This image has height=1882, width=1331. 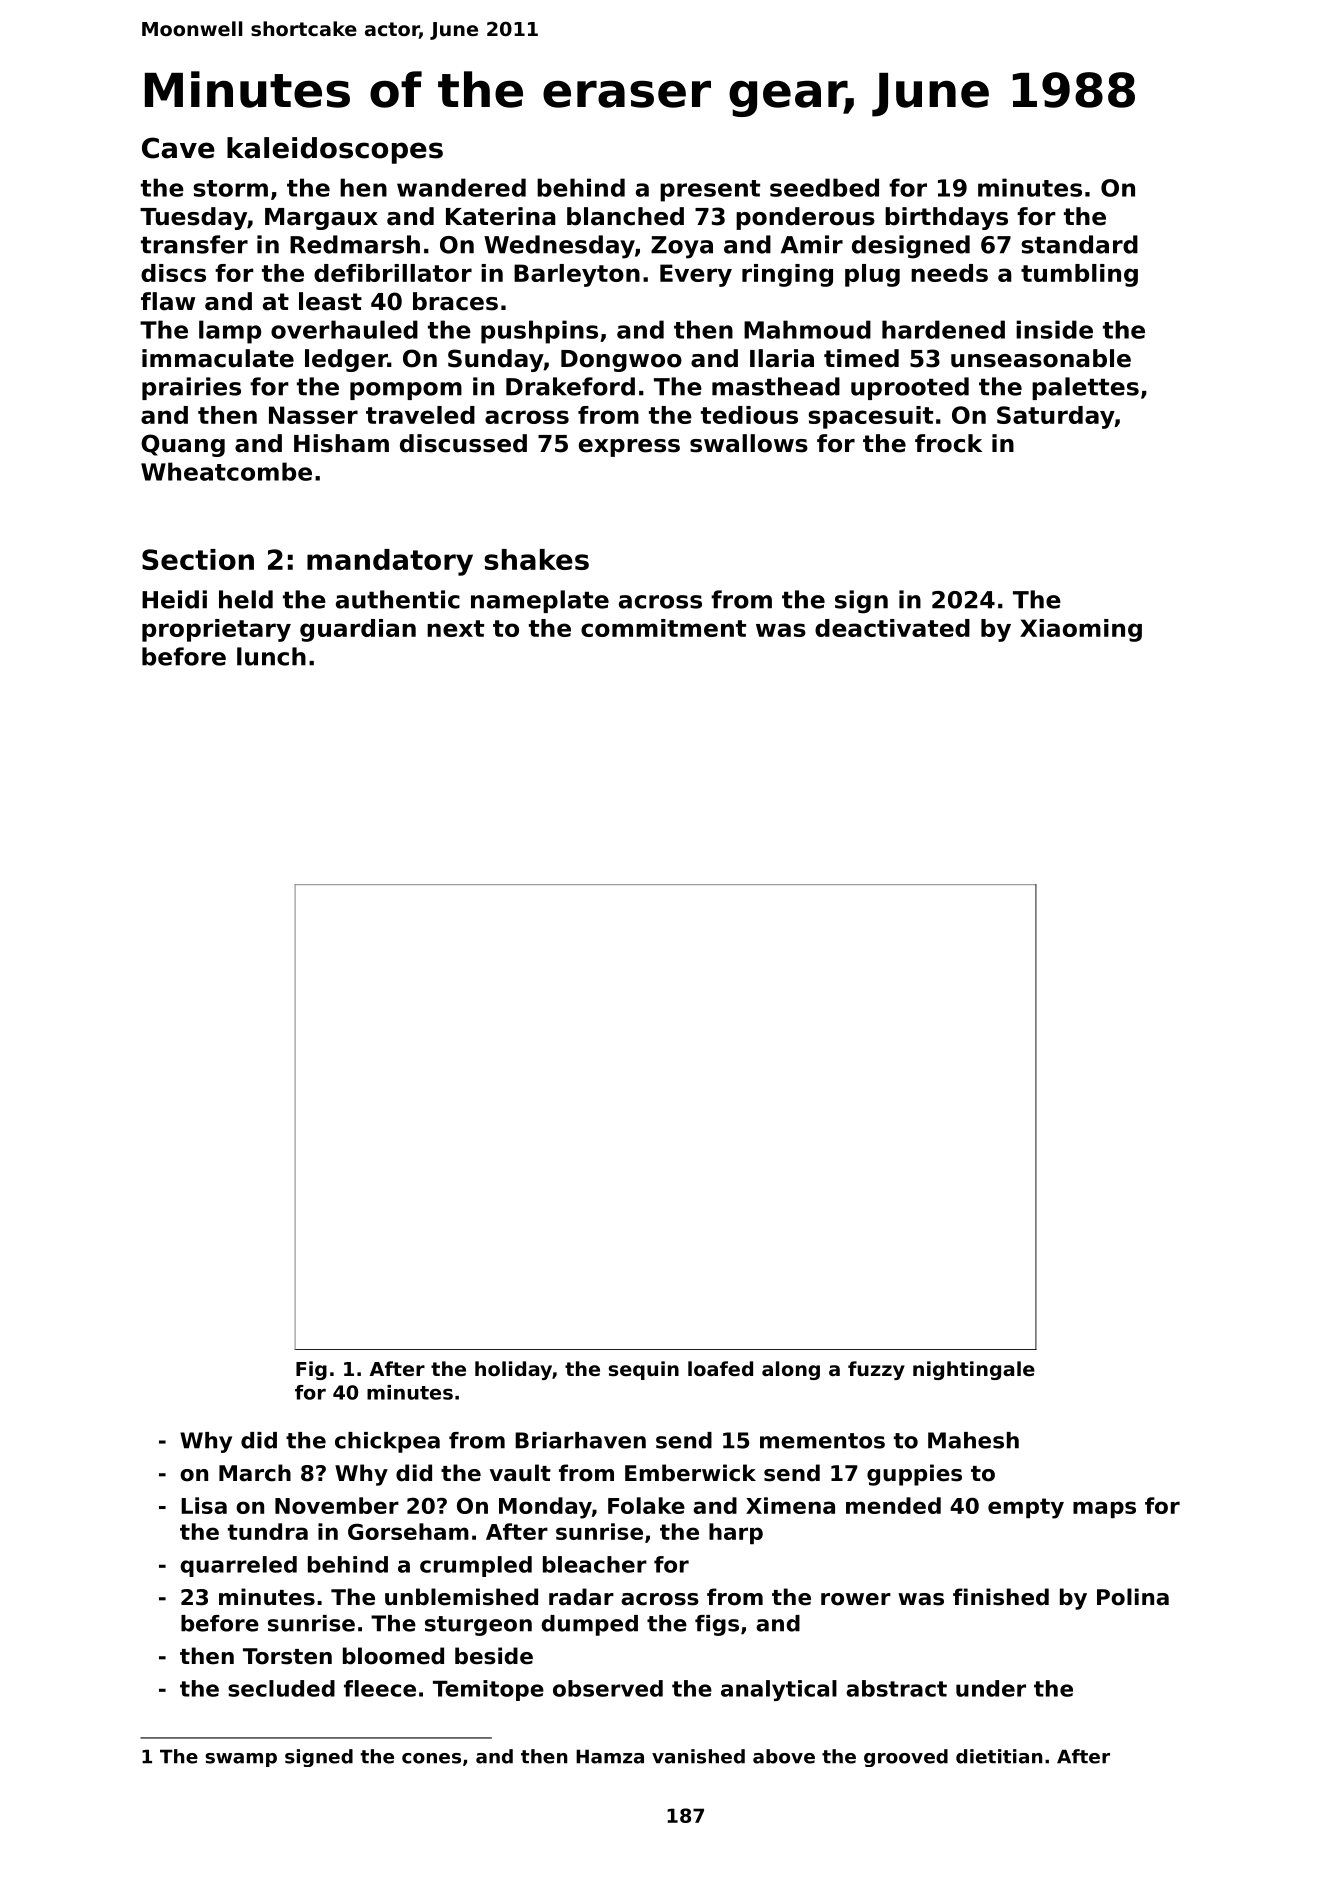 What do you see at coordinates (608, 1688) in the image?
I see `observed` at bounding box center [608, 1688].
